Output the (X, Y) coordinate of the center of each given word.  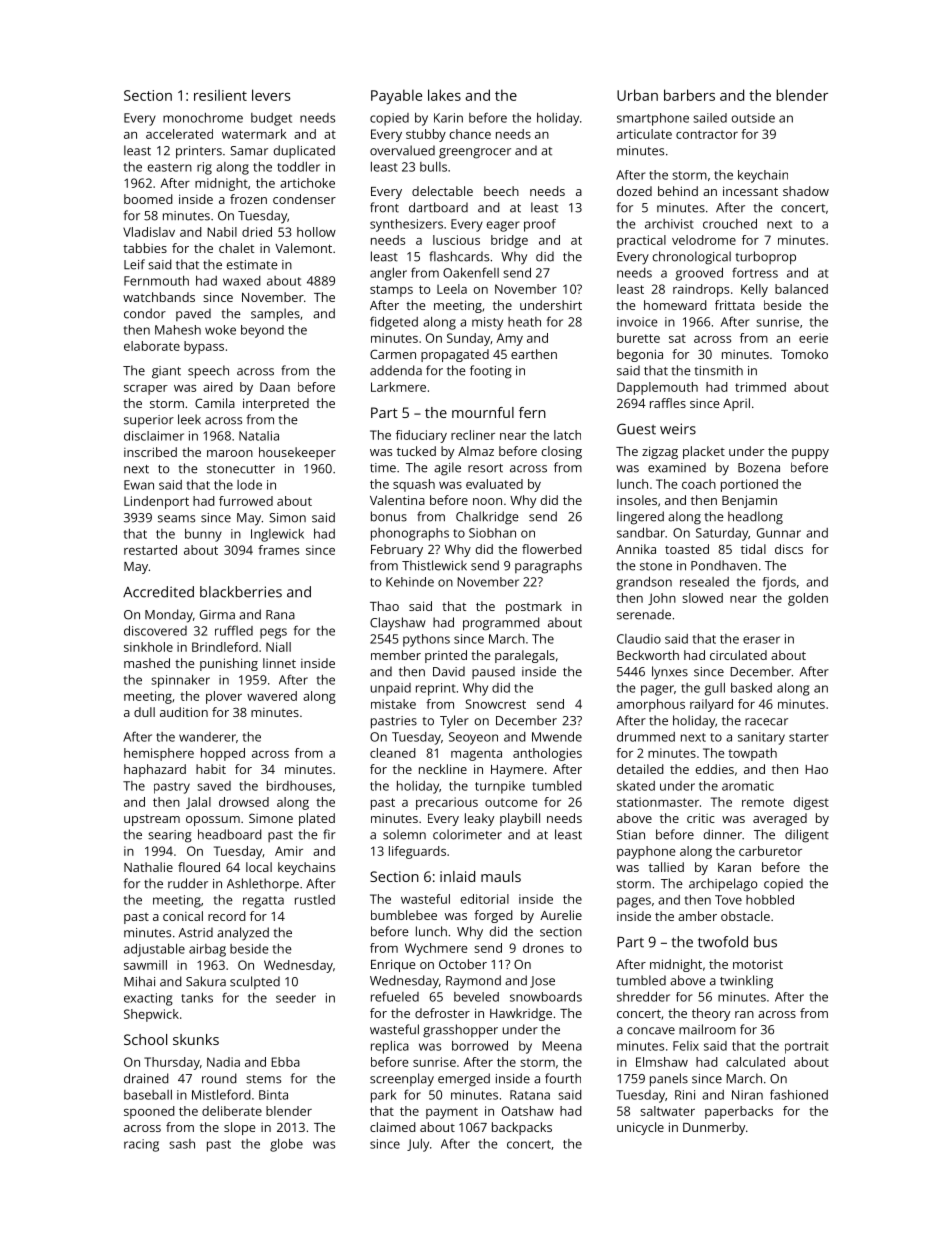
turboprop (766, 258)
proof (540, 225)
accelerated (179, 134)
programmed (501, 624)
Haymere (517, 771)
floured (199, 867)
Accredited (158, 592)
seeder (296, 998)
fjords (779, 583)
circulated (738, 655)
